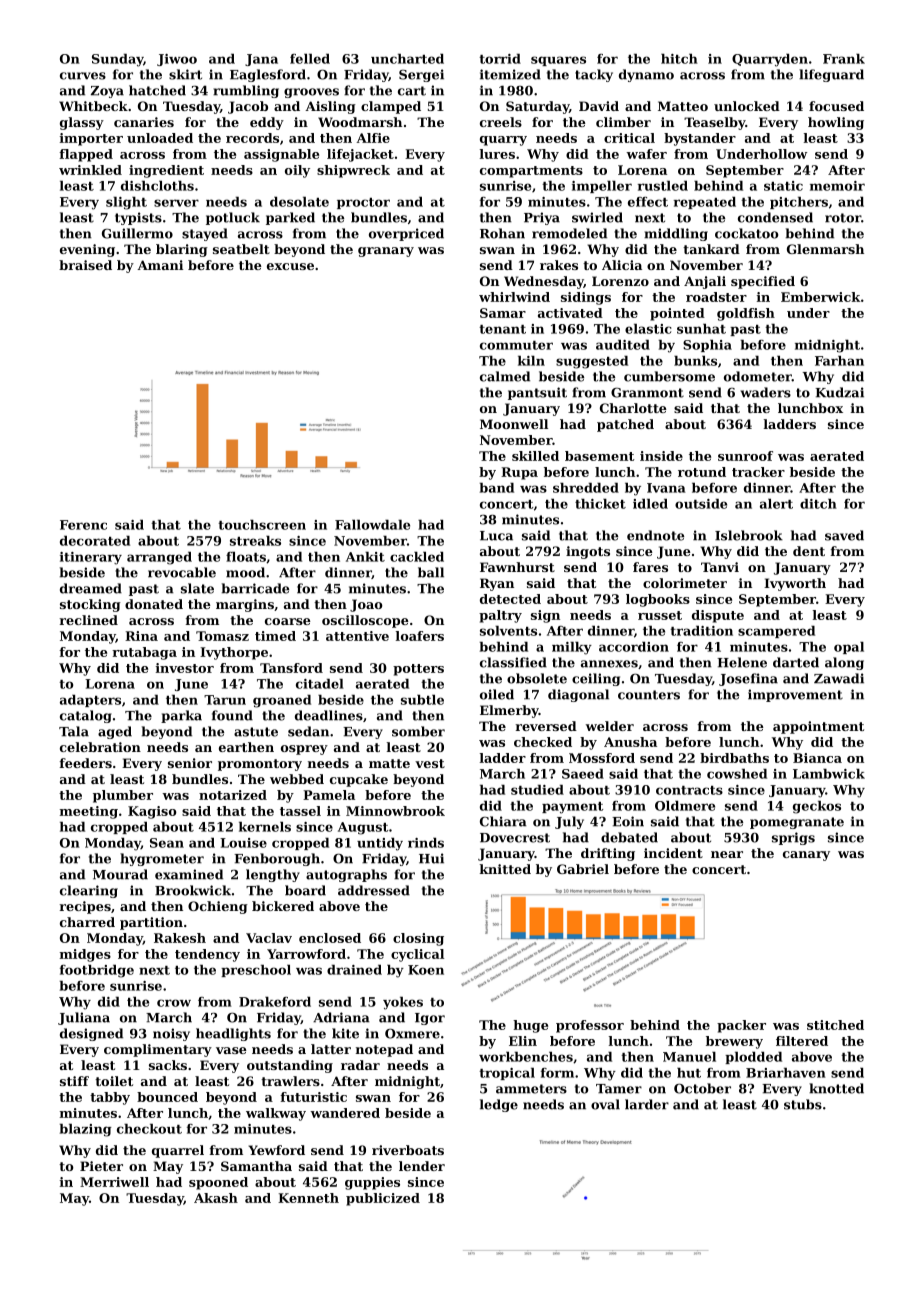 The image size is (924, 1308). What do you see at coordinates (839, 392) in the screenshot?
I see `Kudzai` at bounding box center [839, 392].
